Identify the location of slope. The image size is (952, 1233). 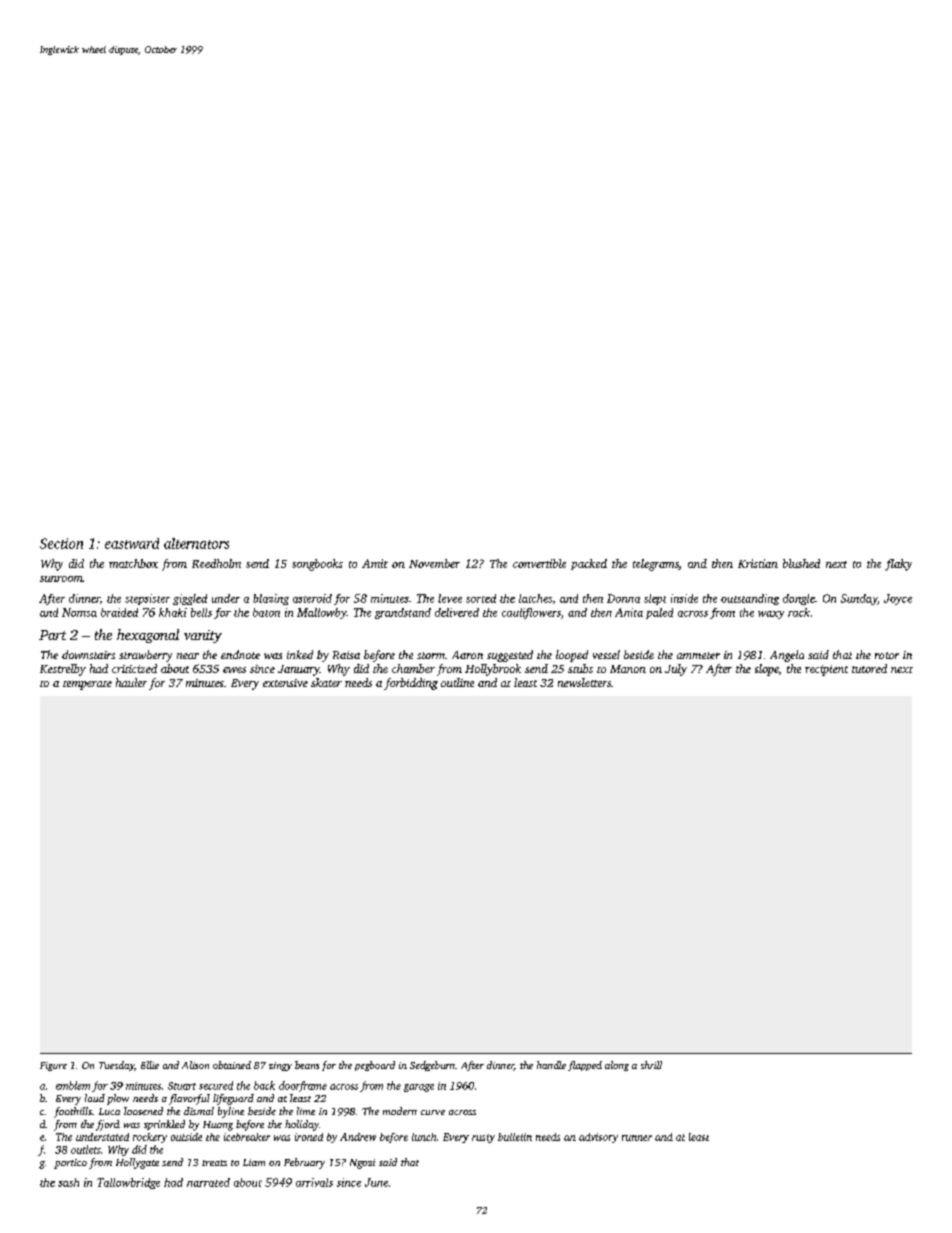
(767, 670).
